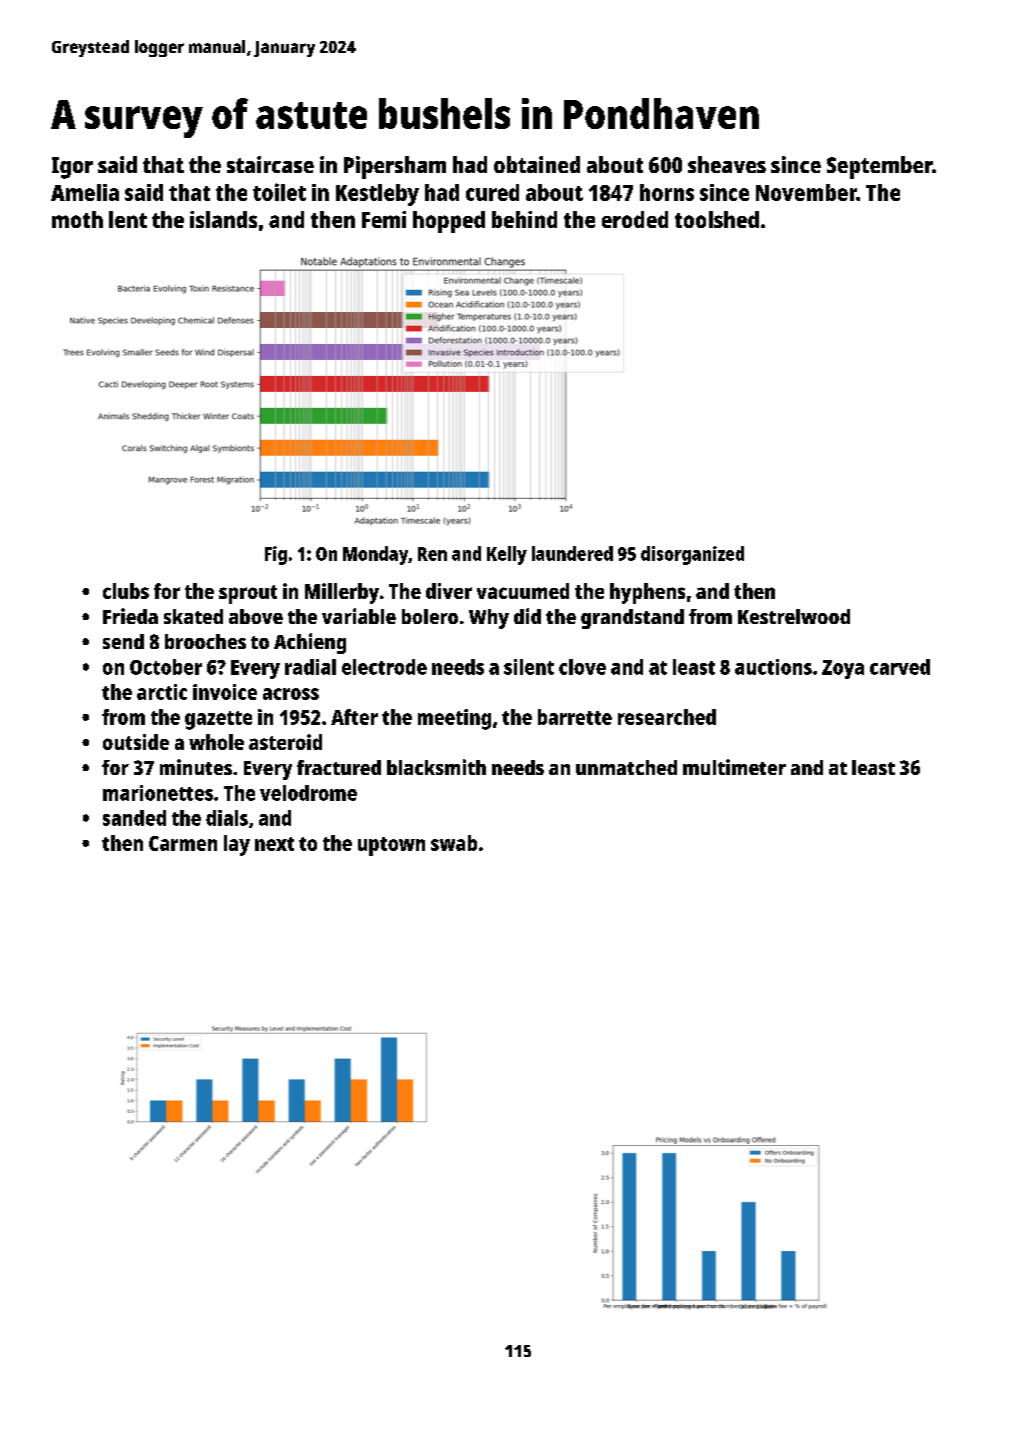 This screenshot has width=1009, height=1433. I want to click on uptown, so click(391, 846).
